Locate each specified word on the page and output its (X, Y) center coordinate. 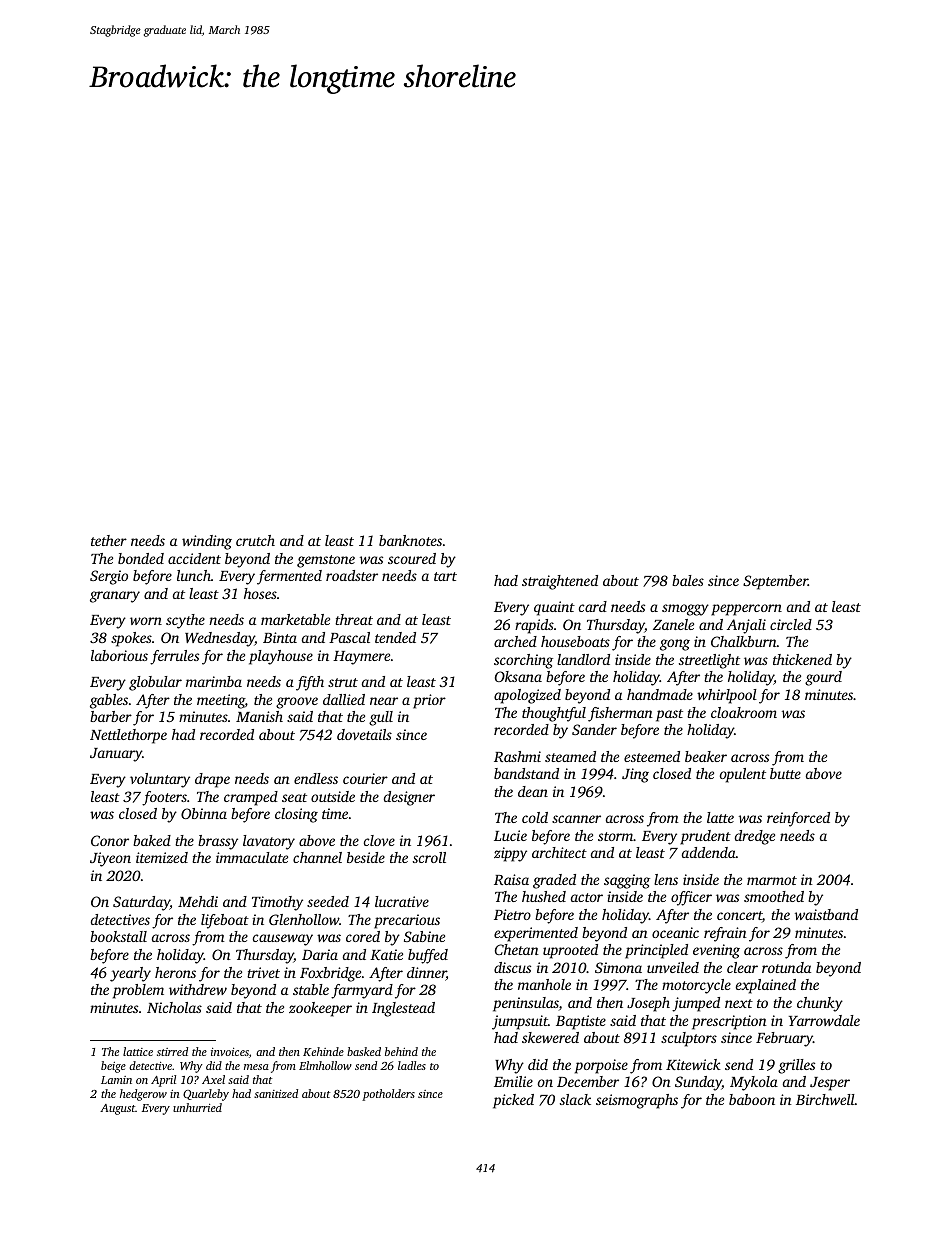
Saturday (141, 903)
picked (513, 1101)
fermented (289, 577)
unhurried (197, 1107)
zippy (510, 854)
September (775, 582)
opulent (743, 775)
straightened (560, 582)
